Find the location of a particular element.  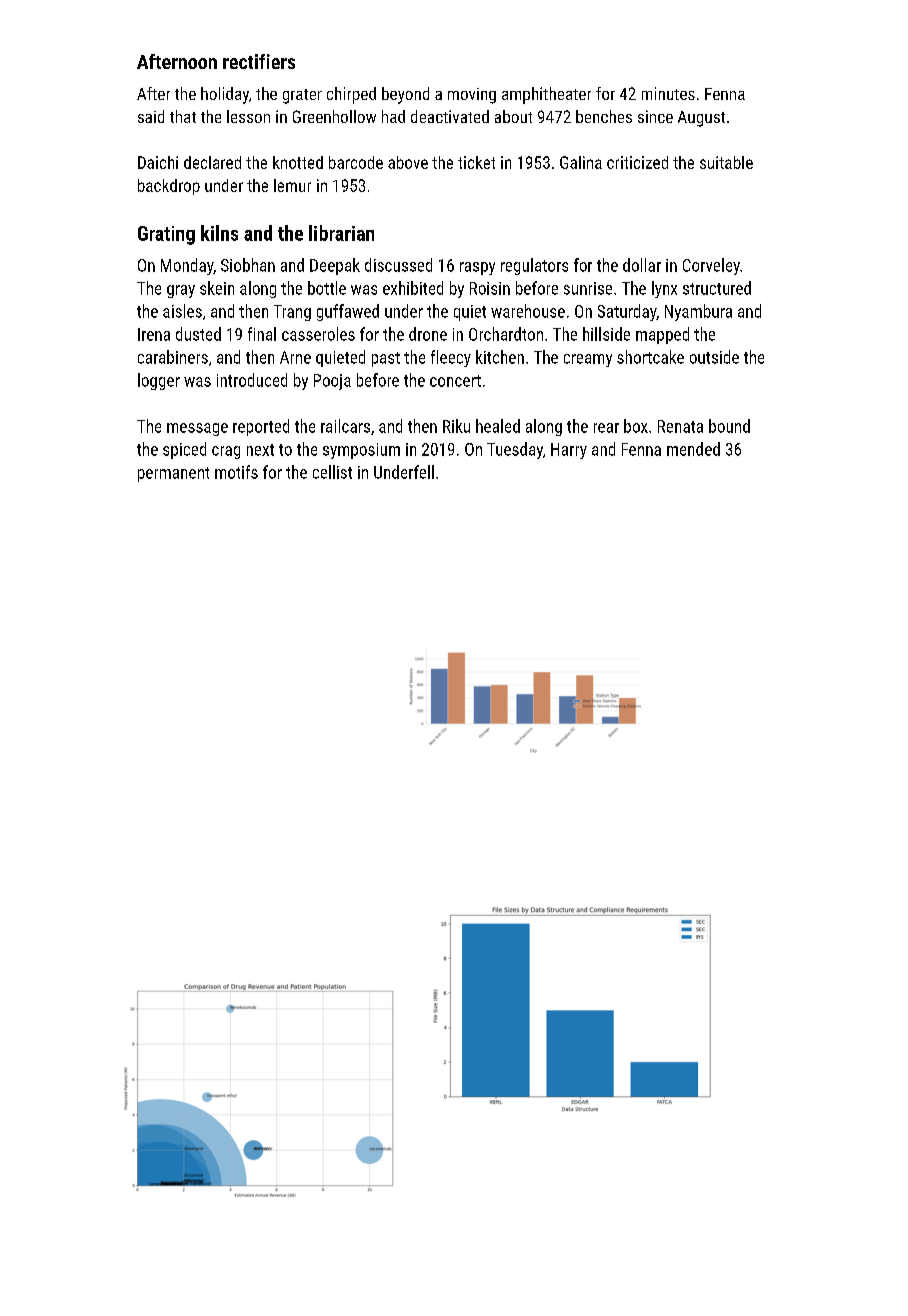

Irena is located at coordinates (154, 334).
